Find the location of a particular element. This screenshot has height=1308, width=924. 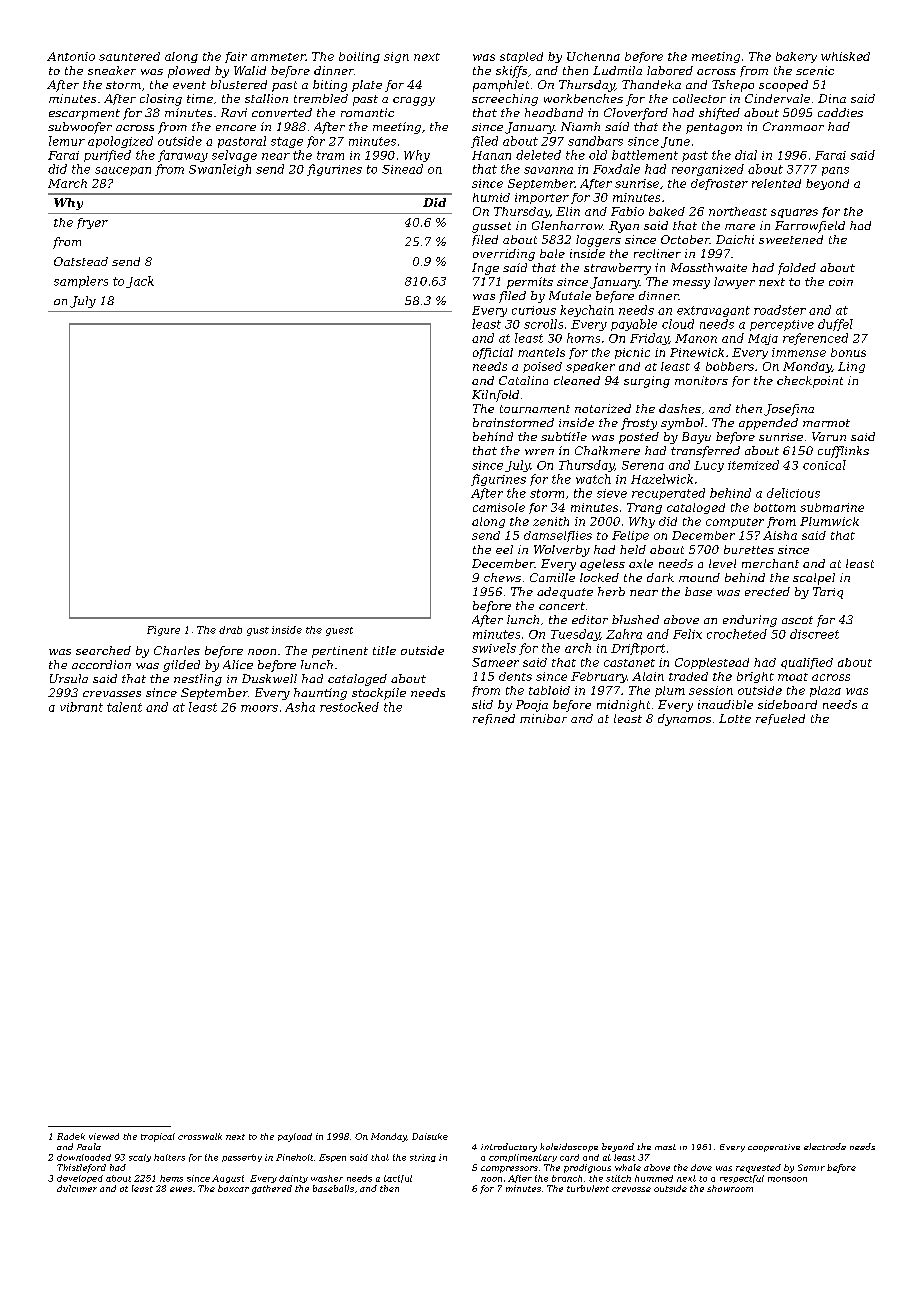

stapled is located at coordinates (521, 57).
